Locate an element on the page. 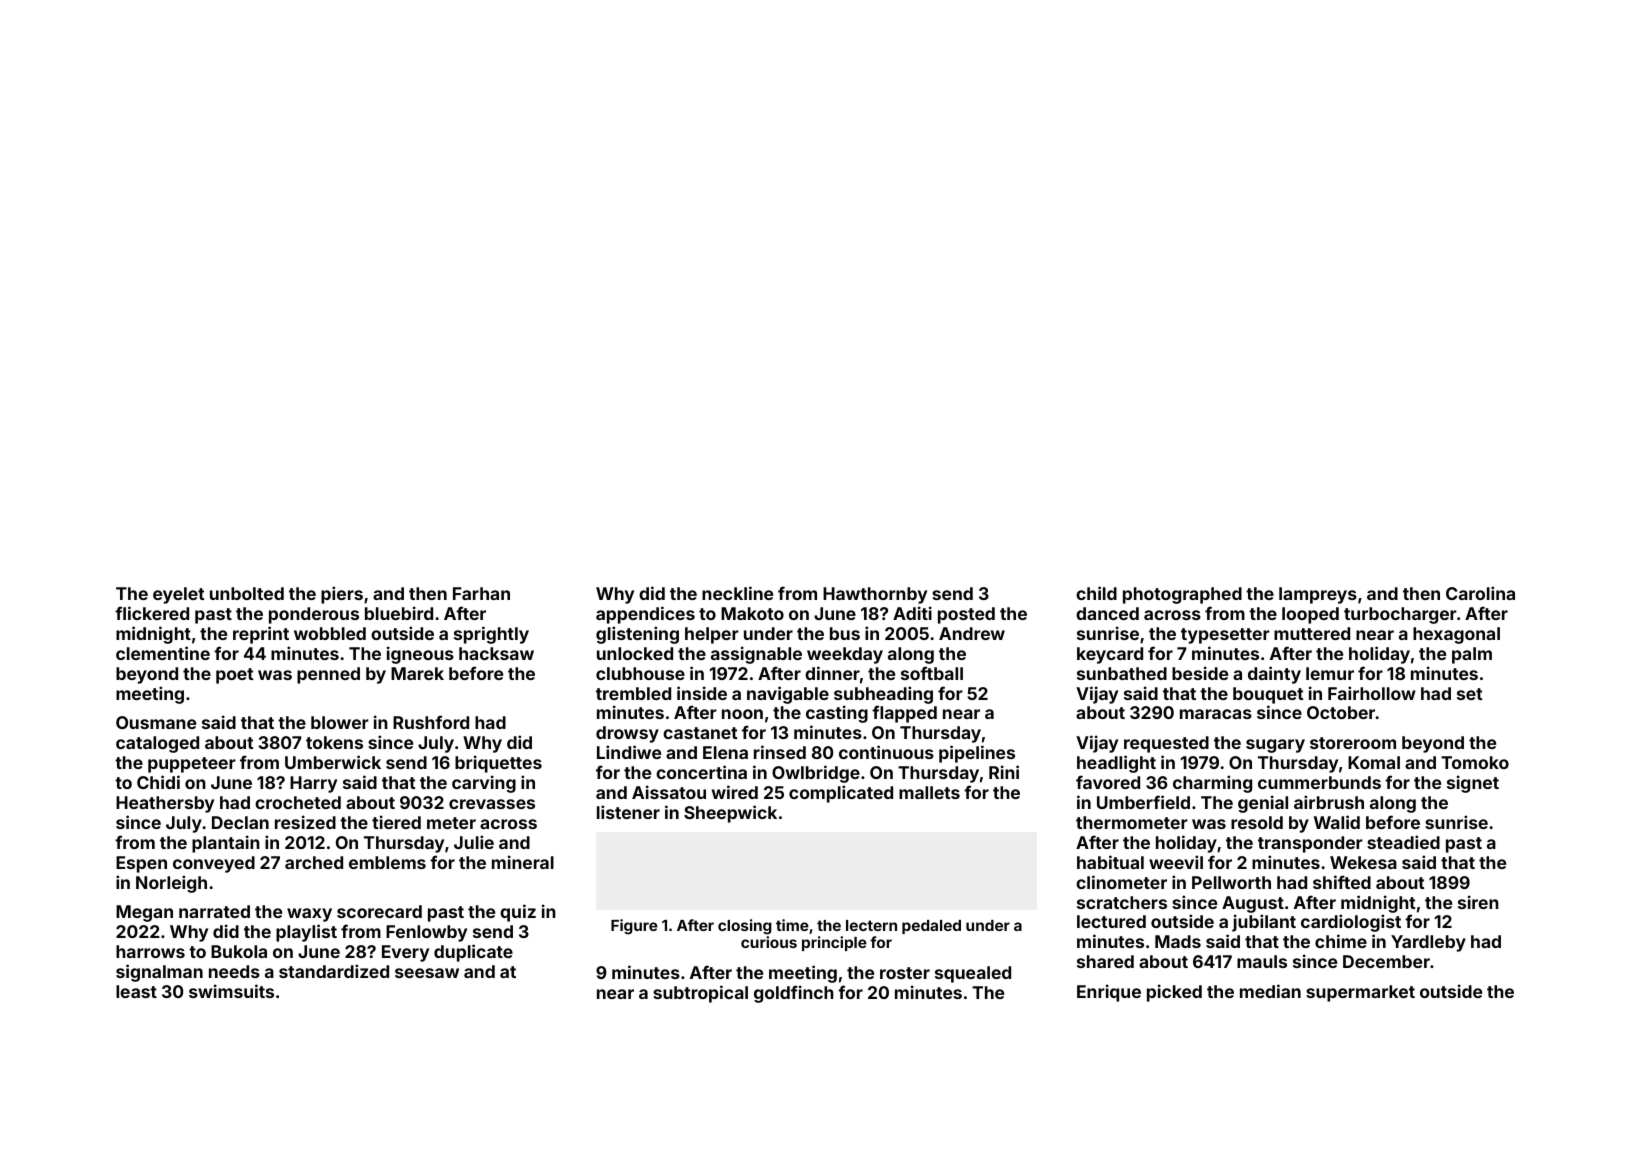 This document has height=1155, width=1633. seesaw is located at coordinates (427, 973).
